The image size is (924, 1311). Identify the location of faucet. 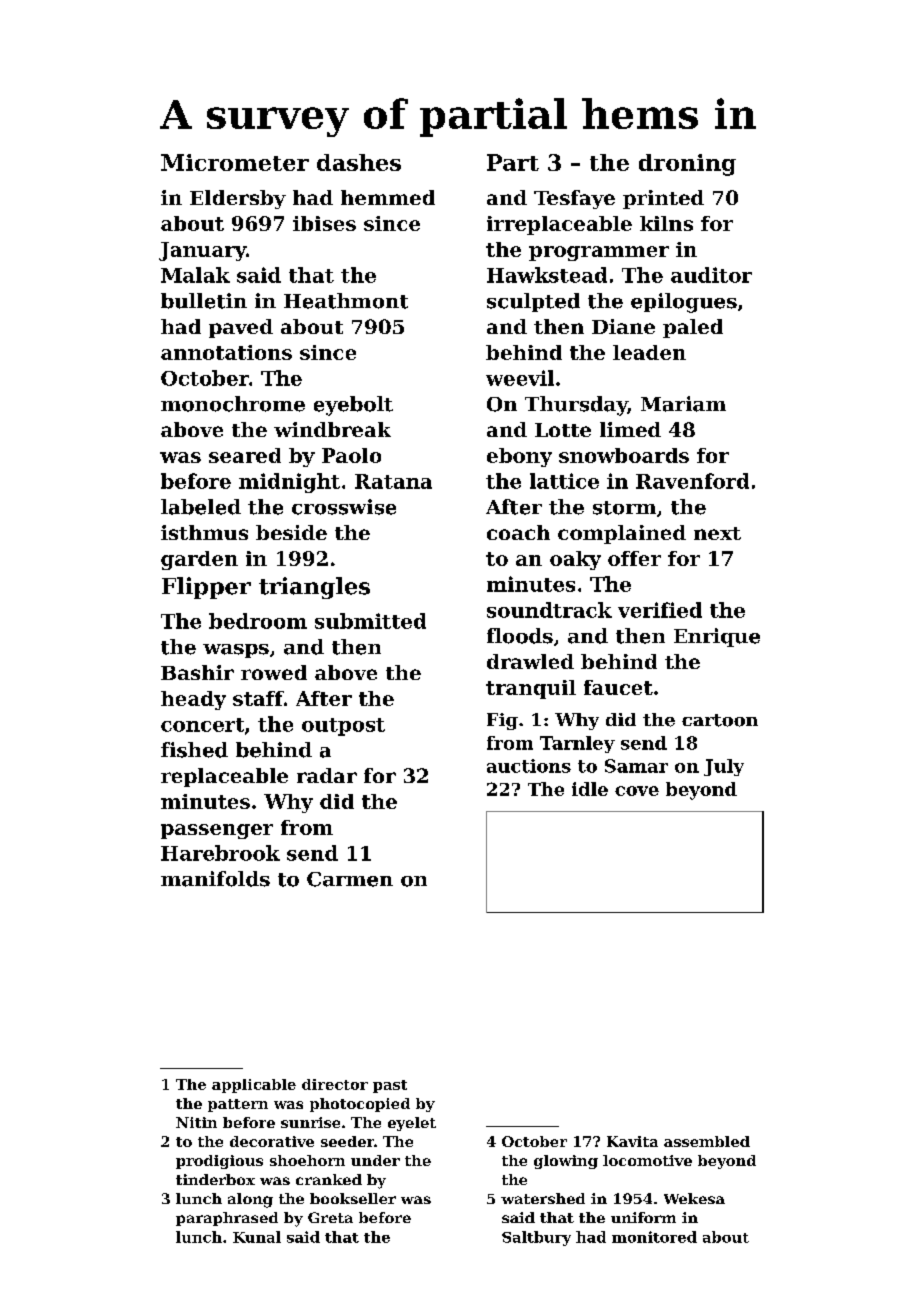
(618, 687).
